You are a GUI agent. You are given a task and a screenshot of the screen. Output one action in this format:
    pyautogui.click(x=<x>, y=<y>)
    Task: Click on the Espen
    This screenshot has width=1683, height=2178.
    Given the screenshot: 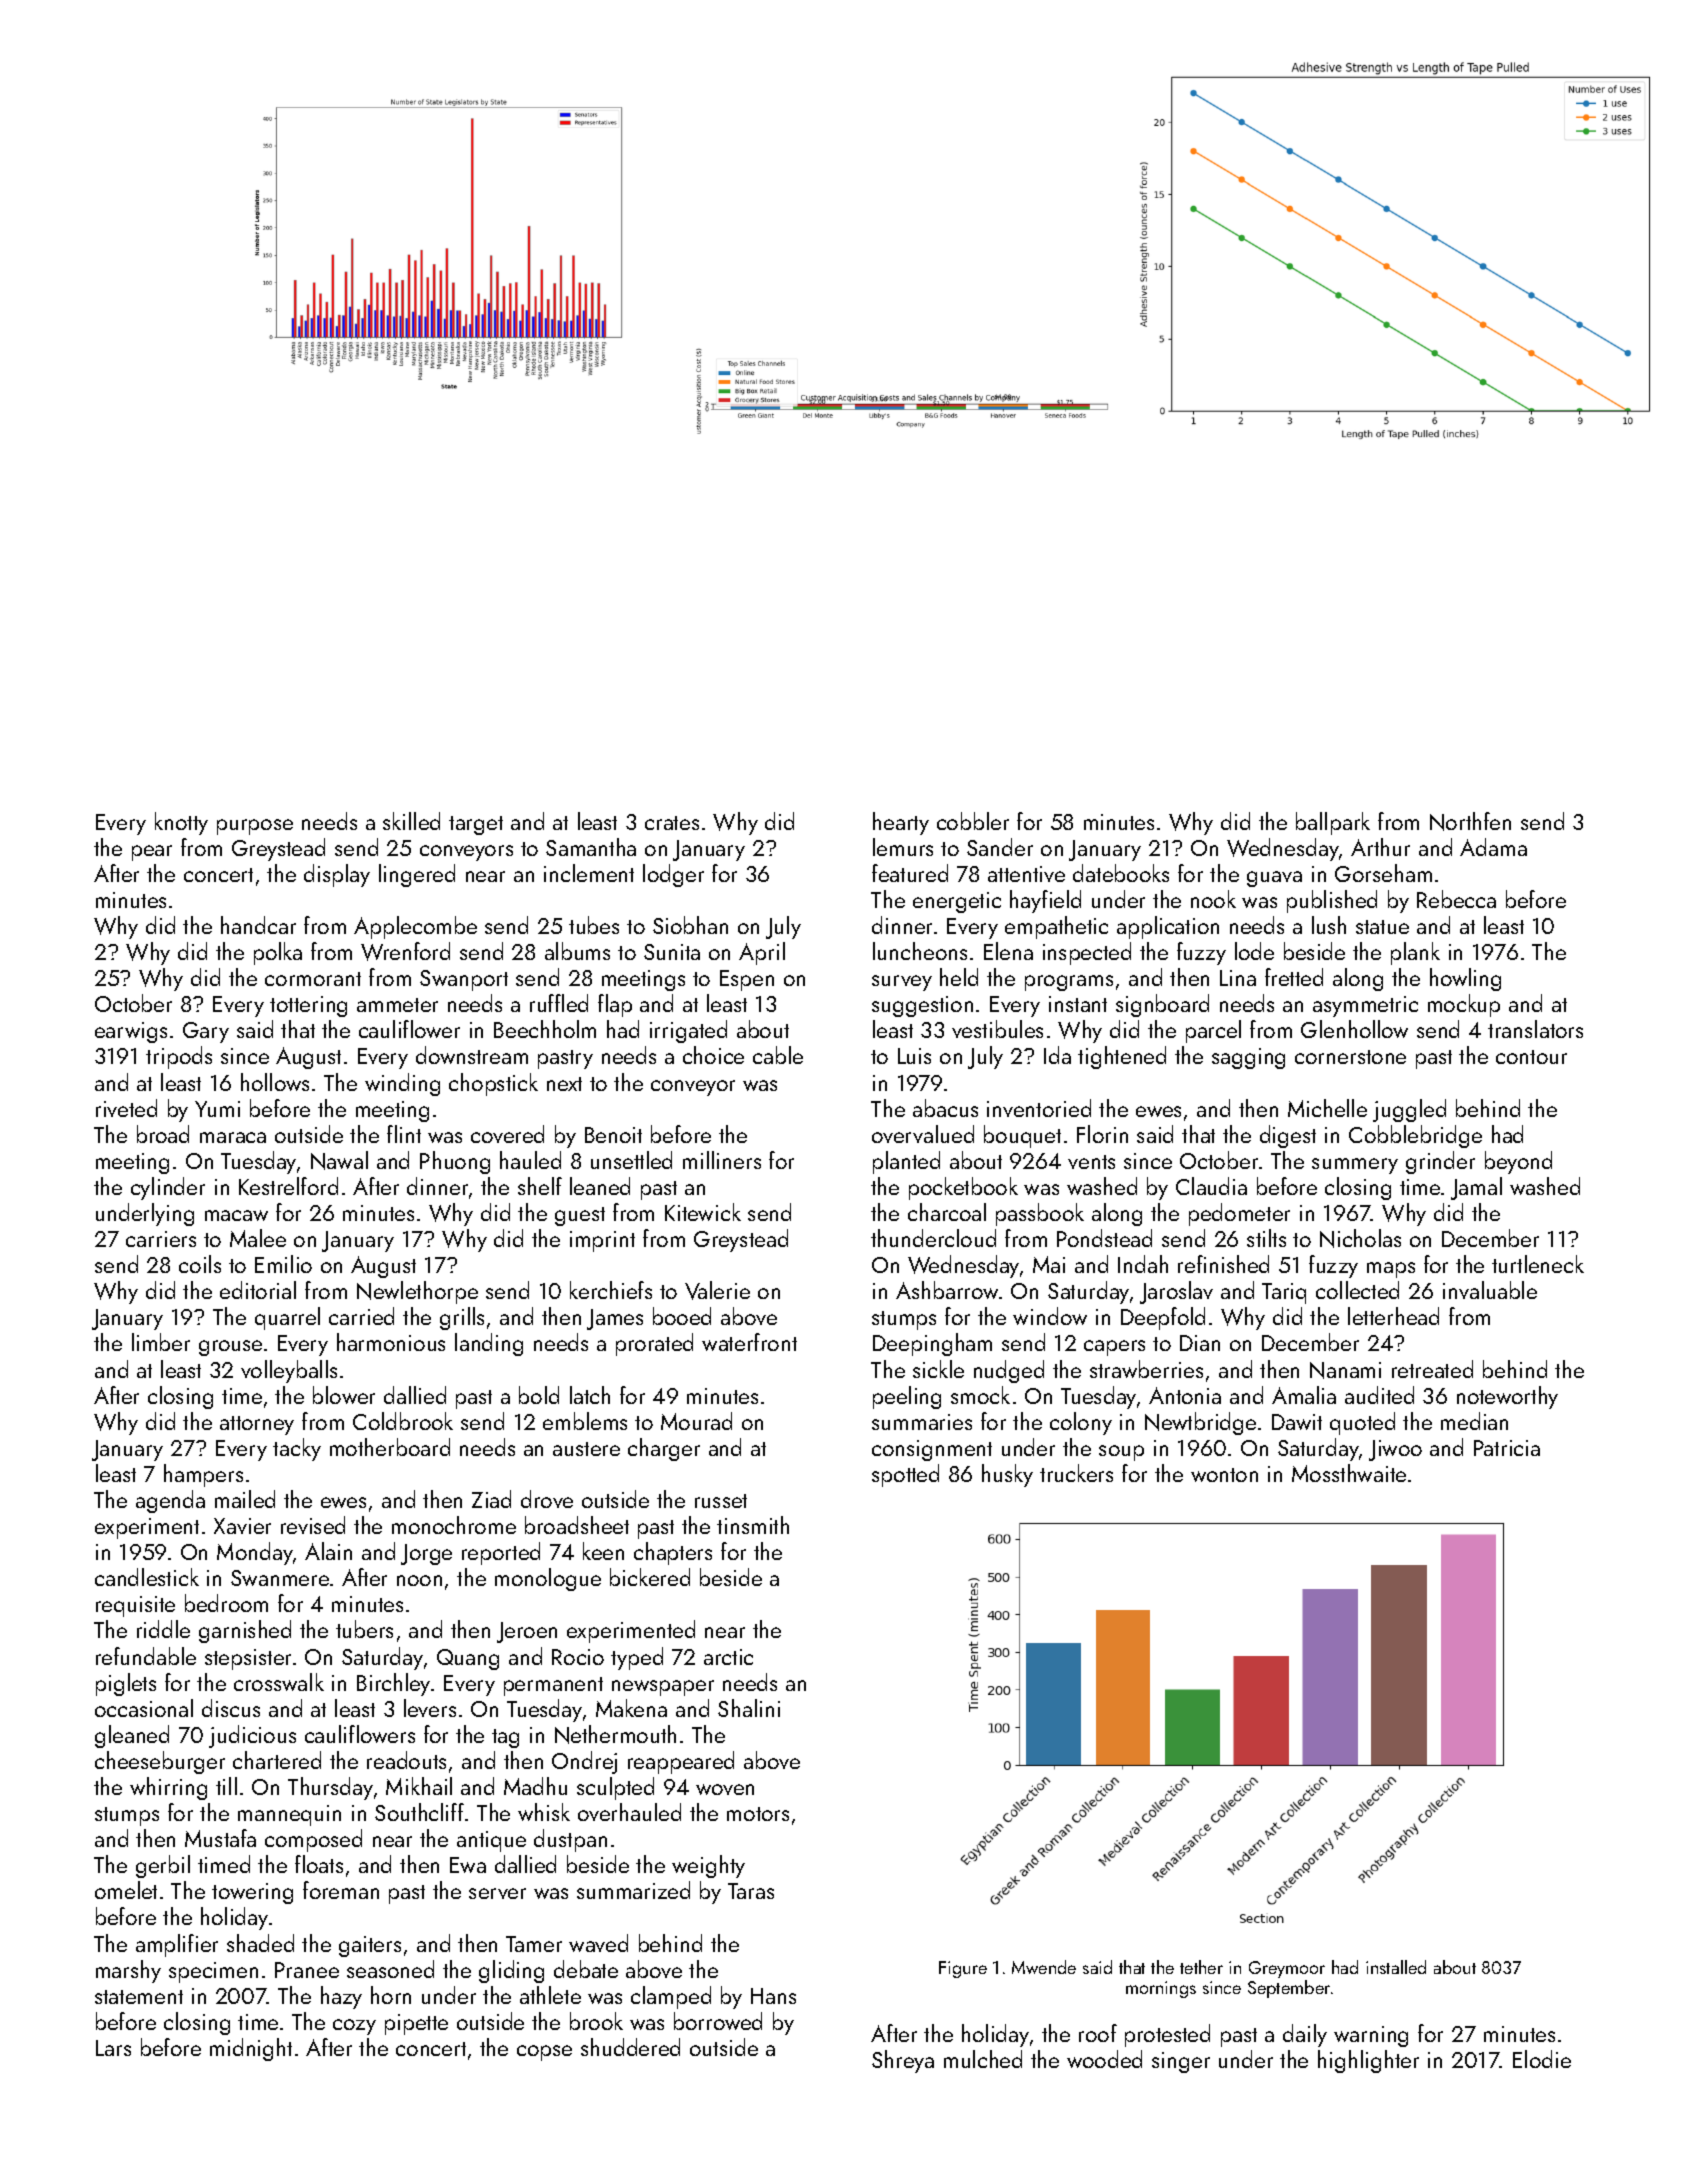 What is the action you would take?
    pyautogui.click(x=747, y=980)
